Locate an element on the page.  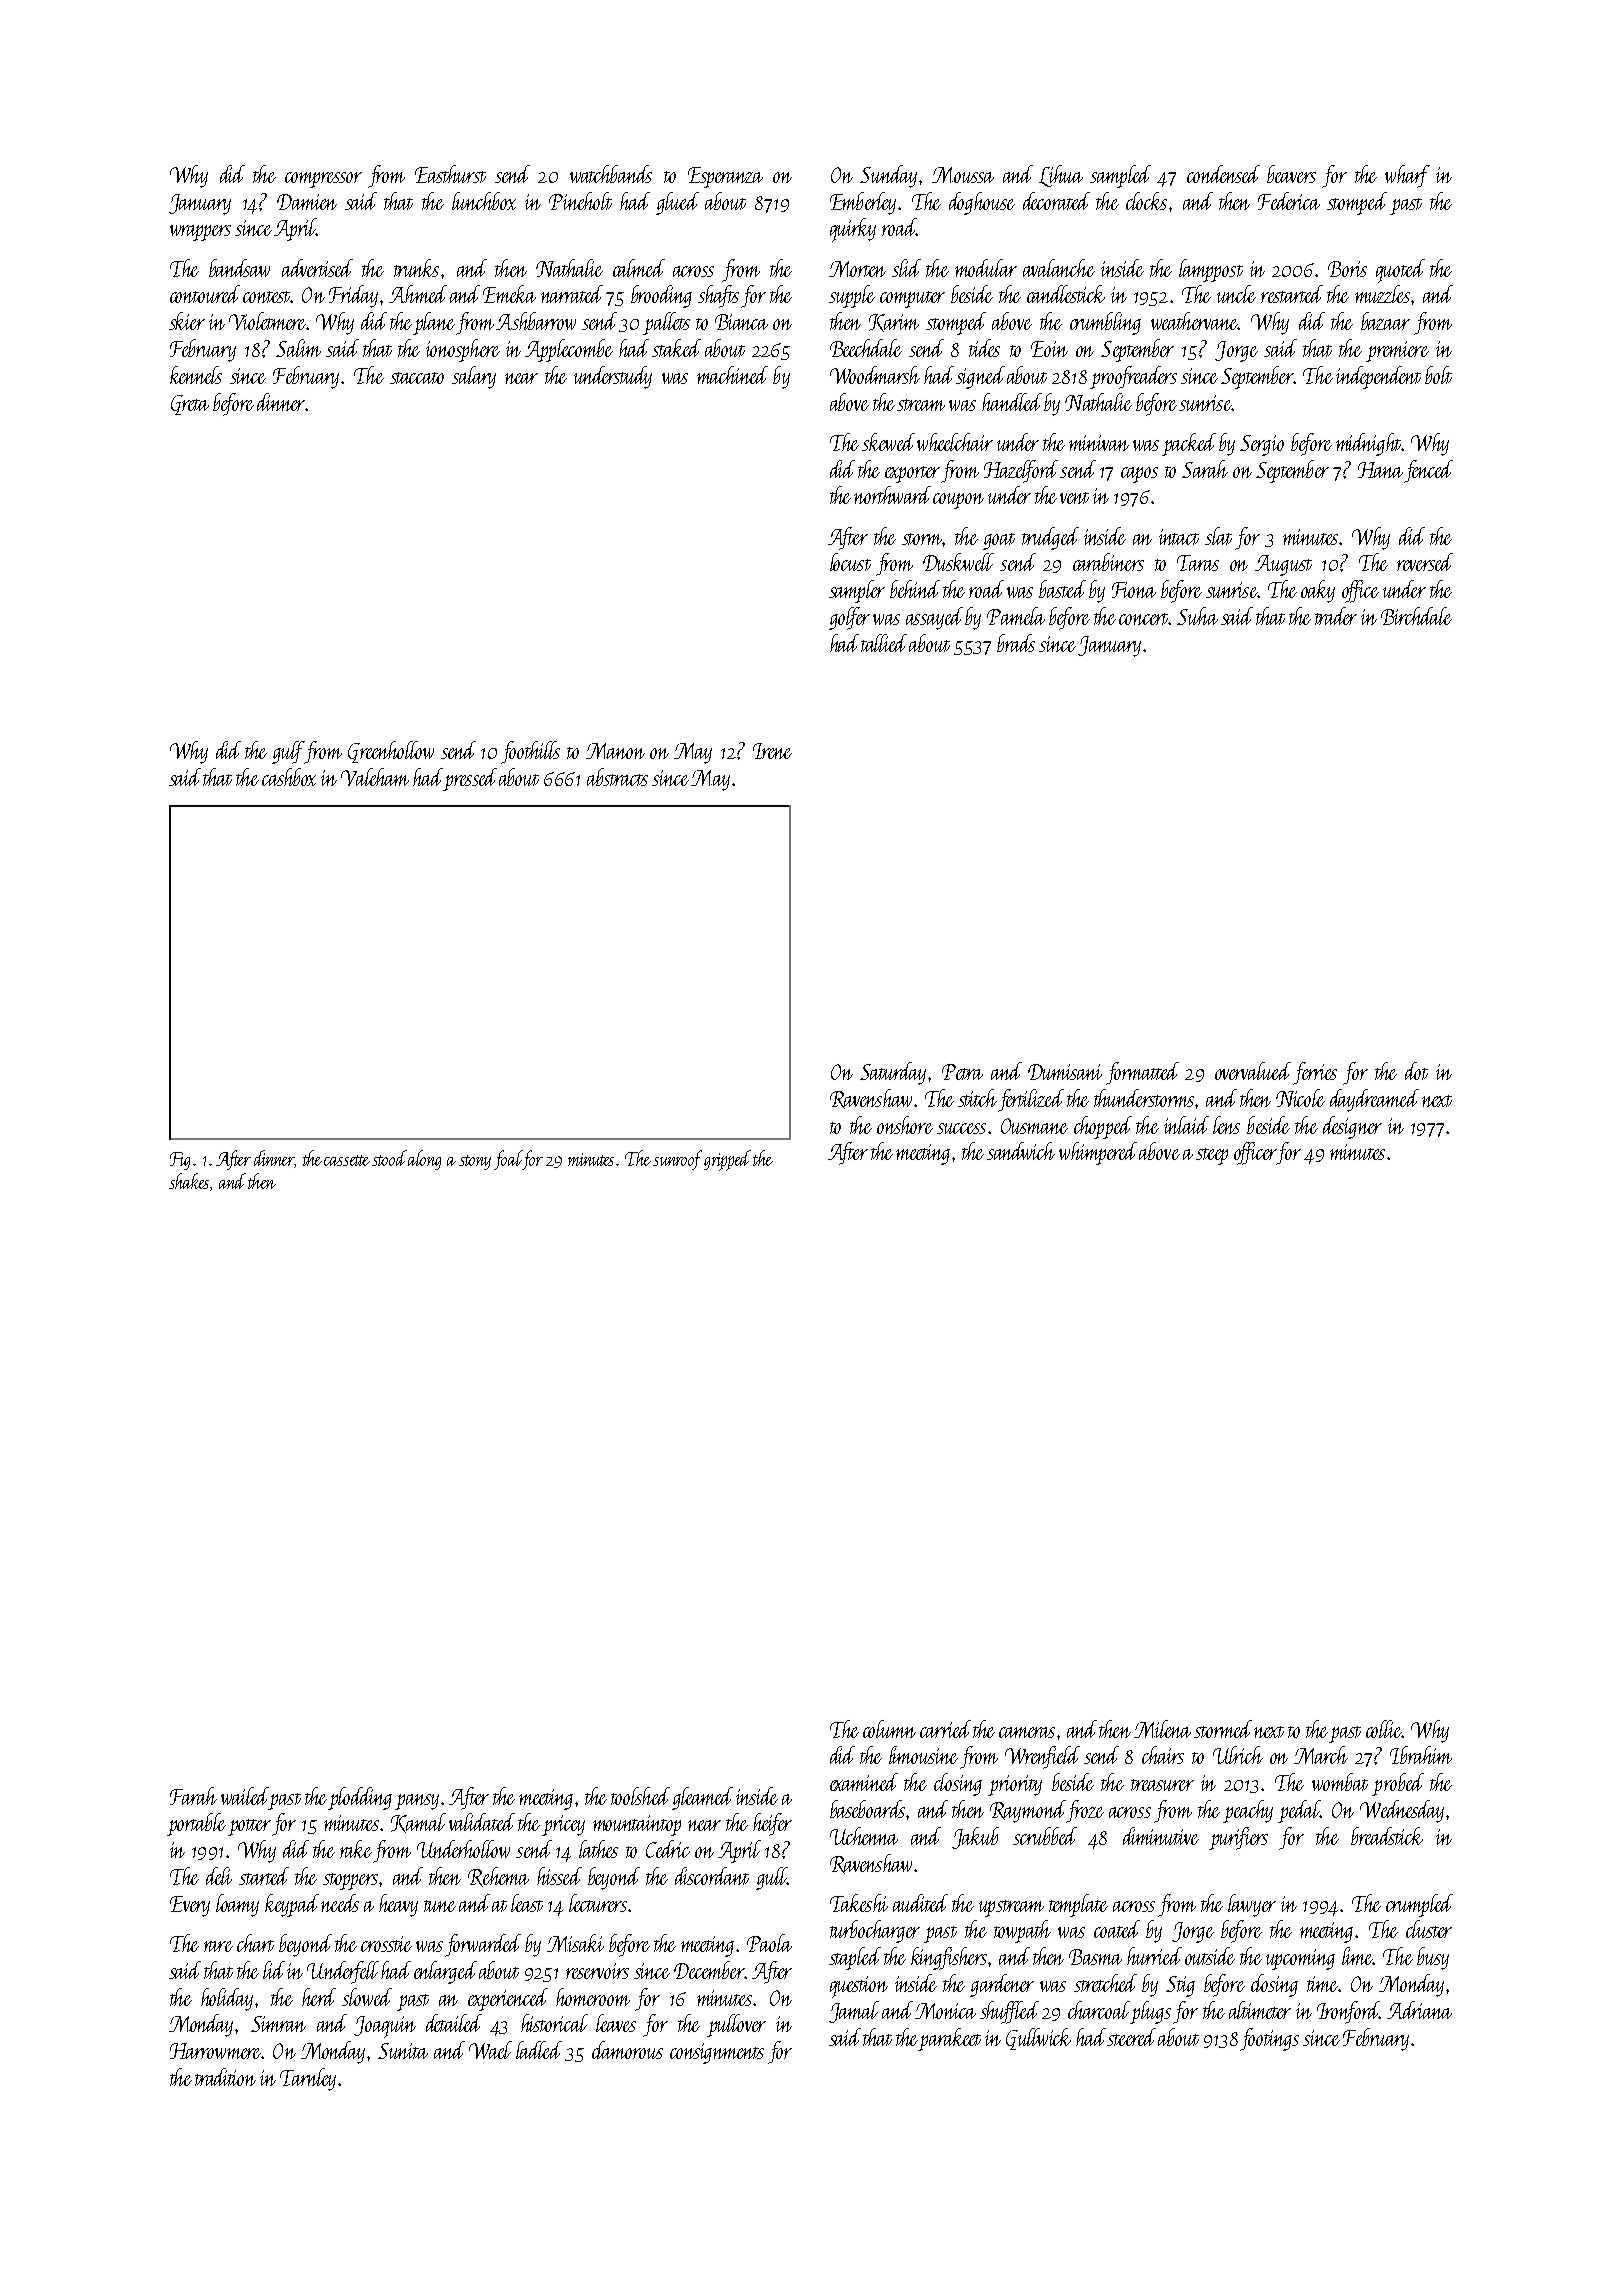
stony is located at coordinates (475, 1162).
